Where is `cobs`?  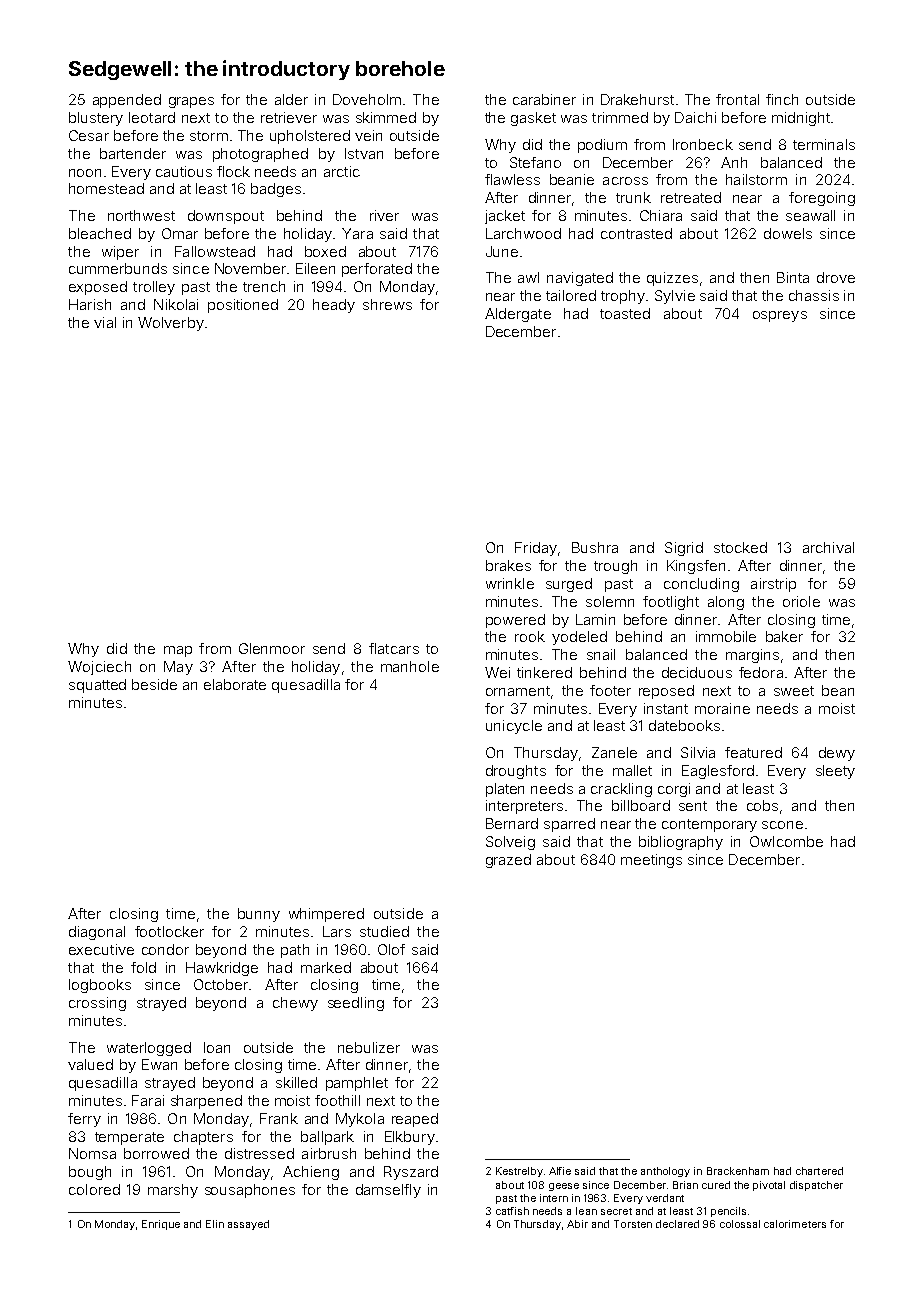 cobs is located at coordinates (762, 805).
